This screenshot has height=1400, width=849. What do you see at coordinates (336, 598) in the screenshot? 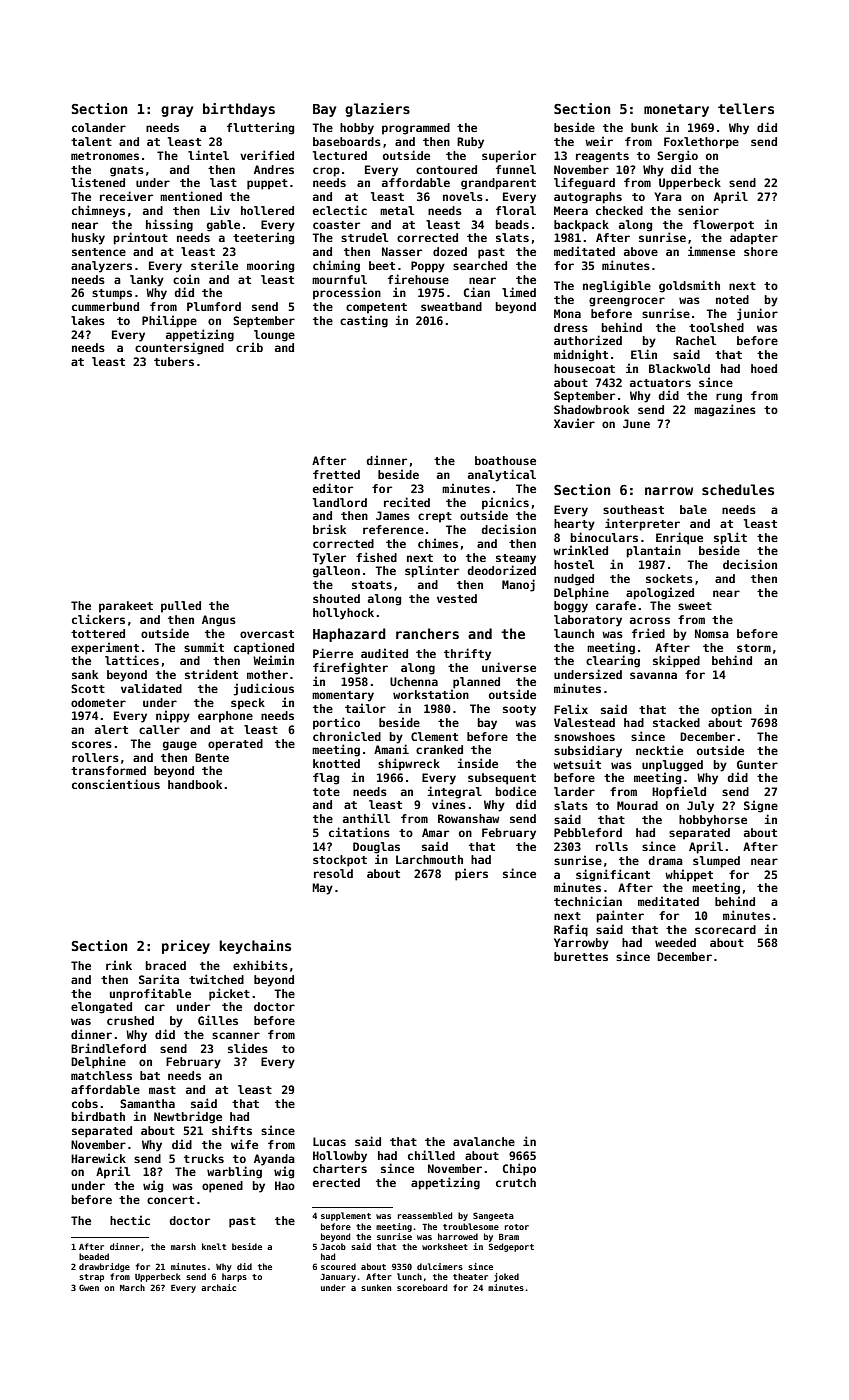
I see `shouted` at bounding box center [336, 598].
